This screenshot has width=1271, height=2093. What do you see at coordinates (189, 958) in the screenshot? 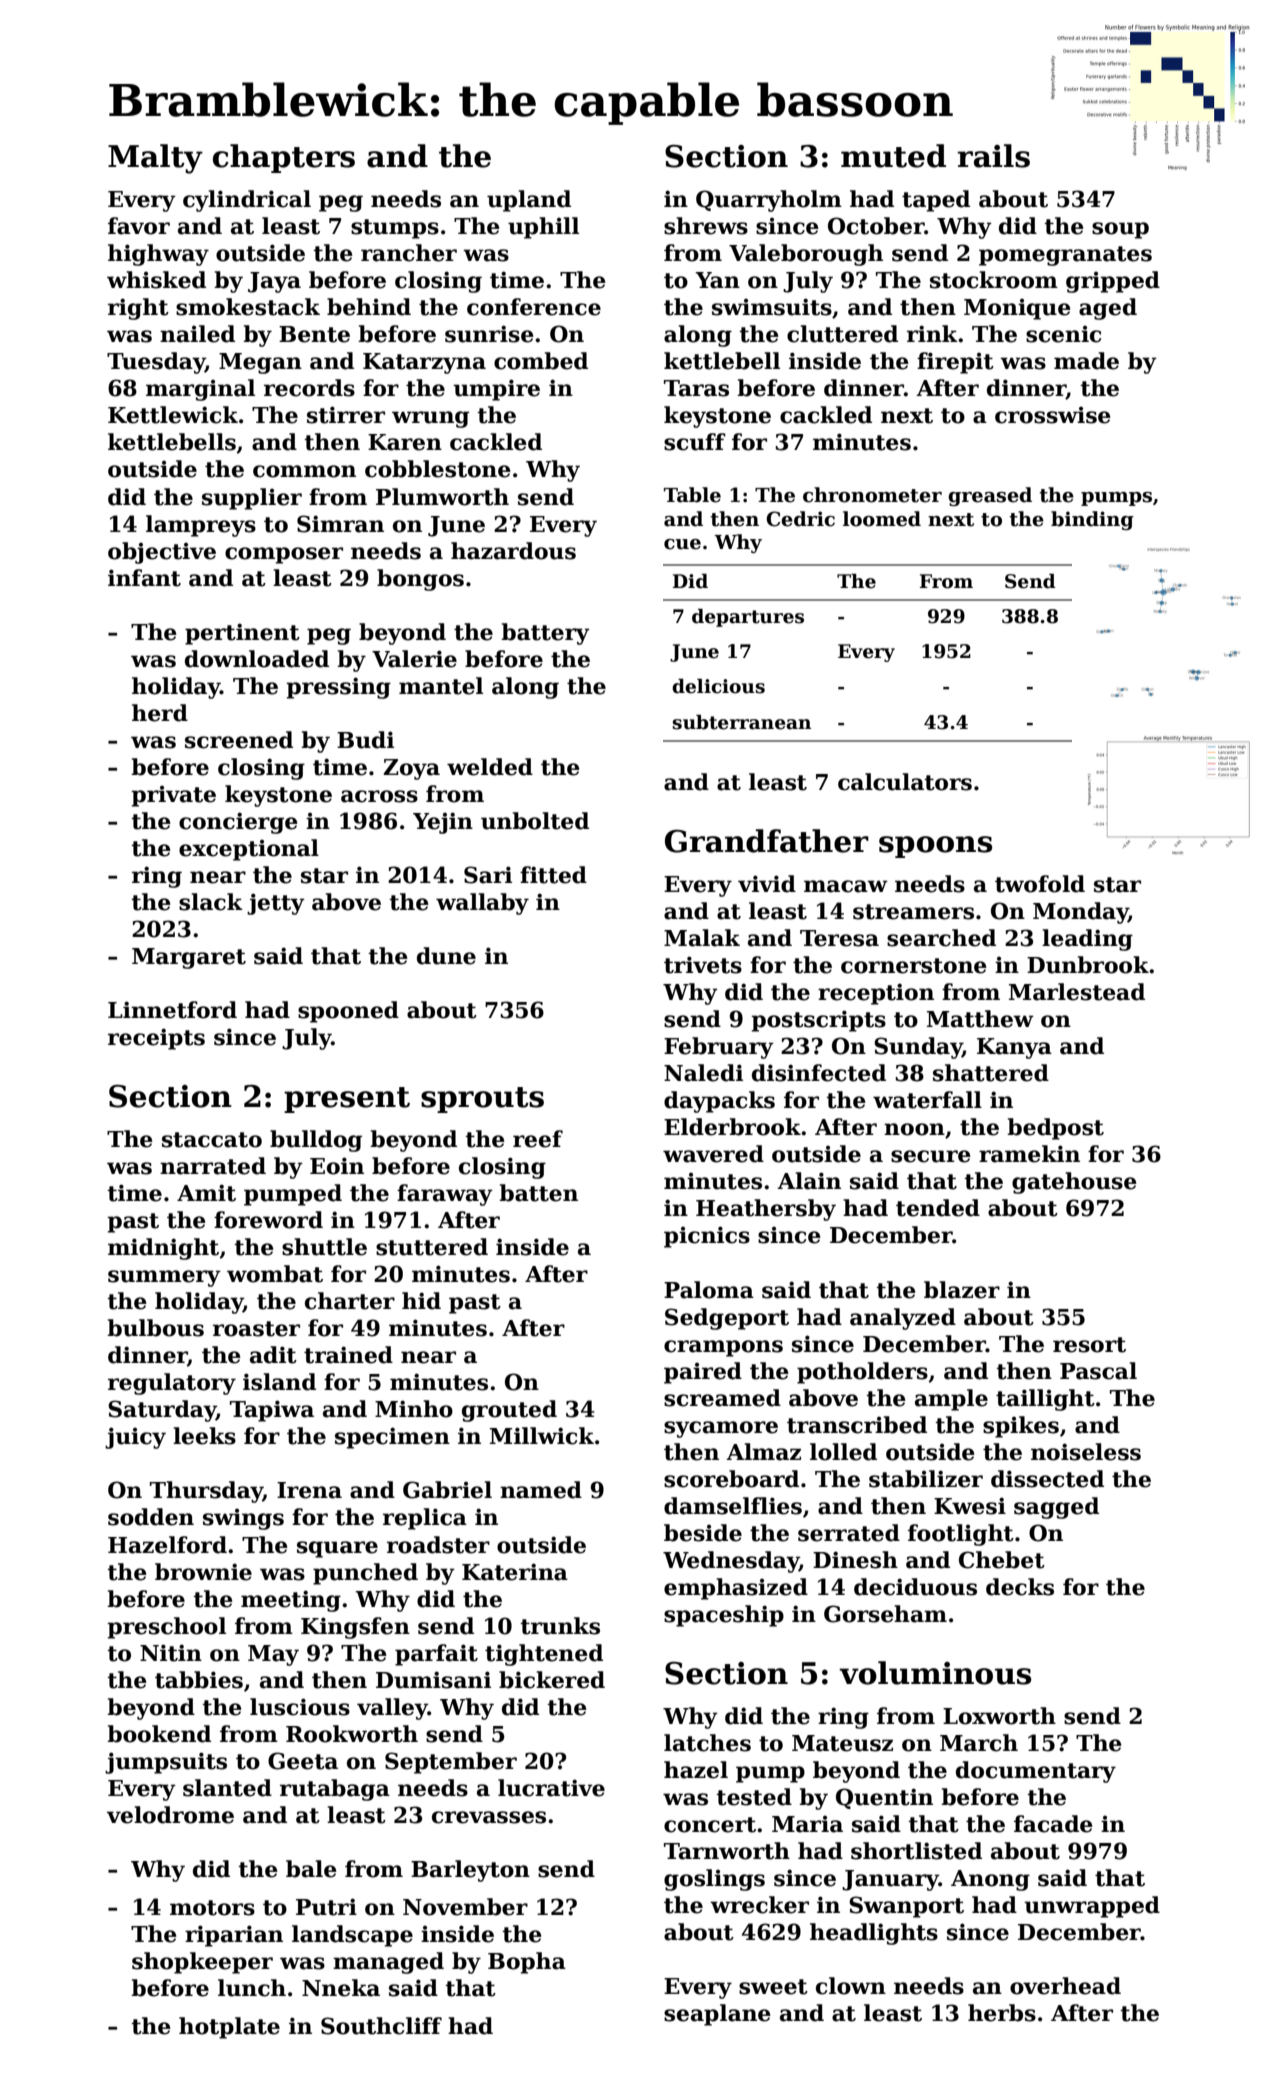
I see `Margaret` at bounding box center [189, 958].
